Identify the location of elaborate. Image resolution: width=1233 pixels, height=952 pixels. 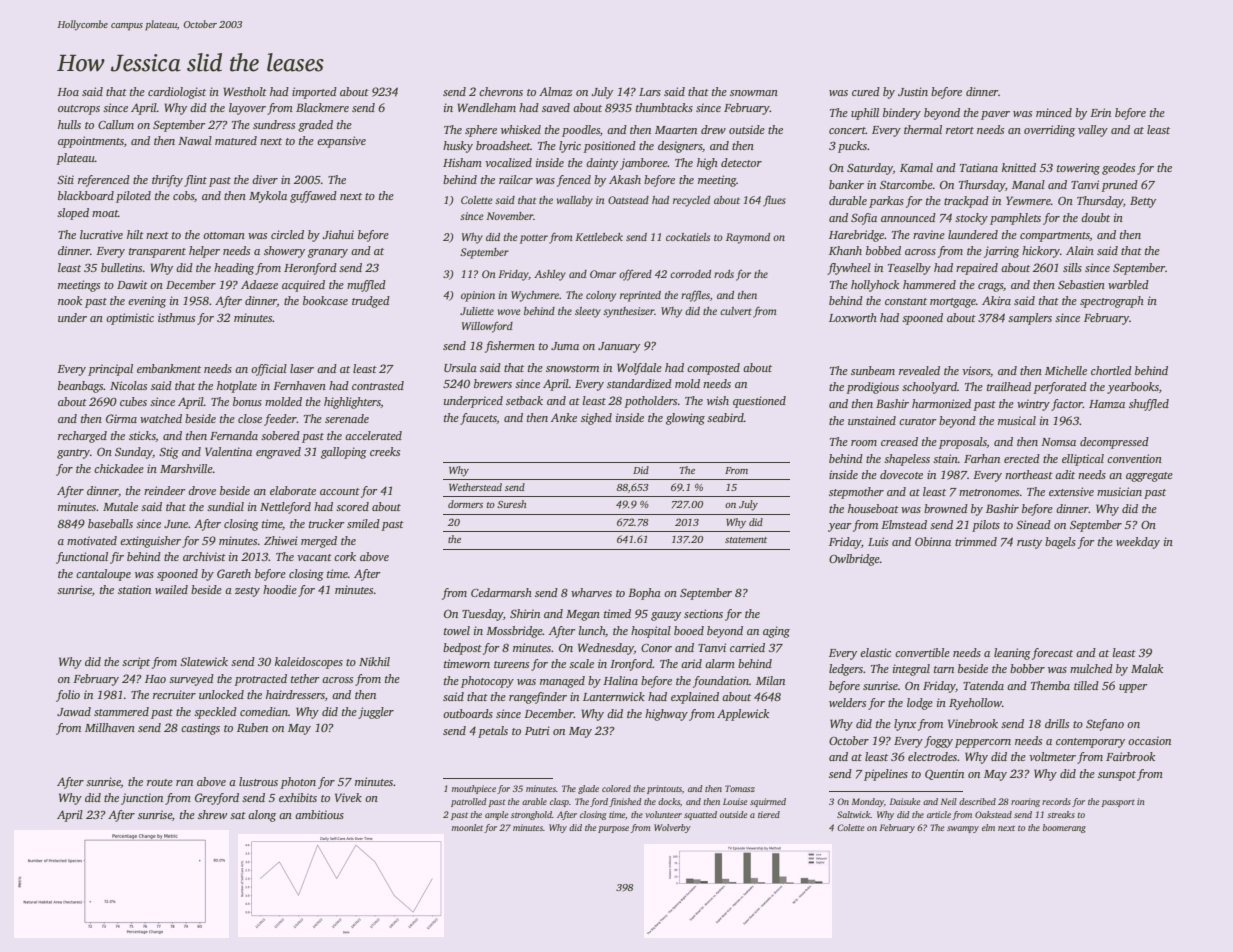
(293, 490).
